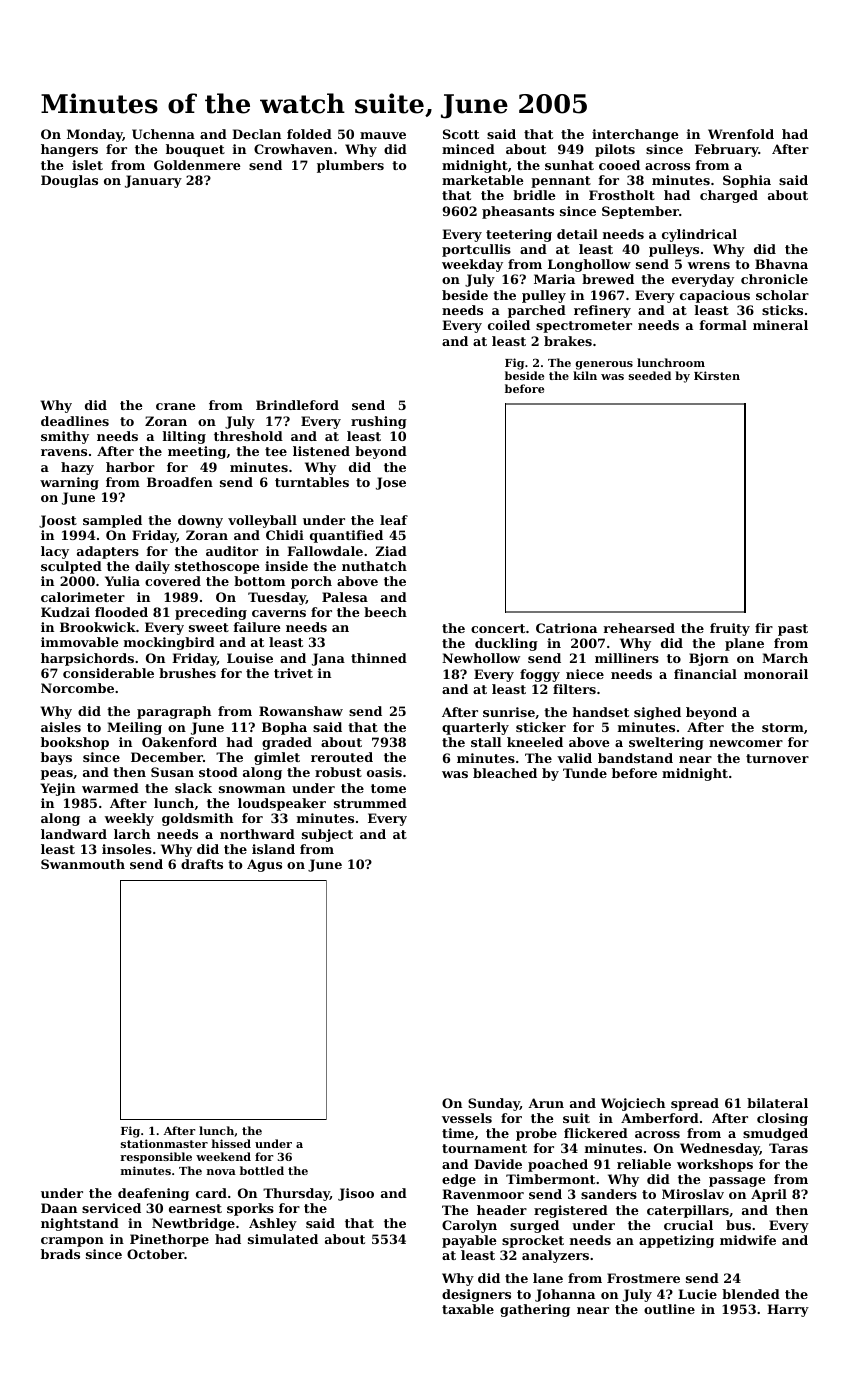 The height and width of the screenshot is (1400, 849). I want to click on taxable, so click(468, 1309).
